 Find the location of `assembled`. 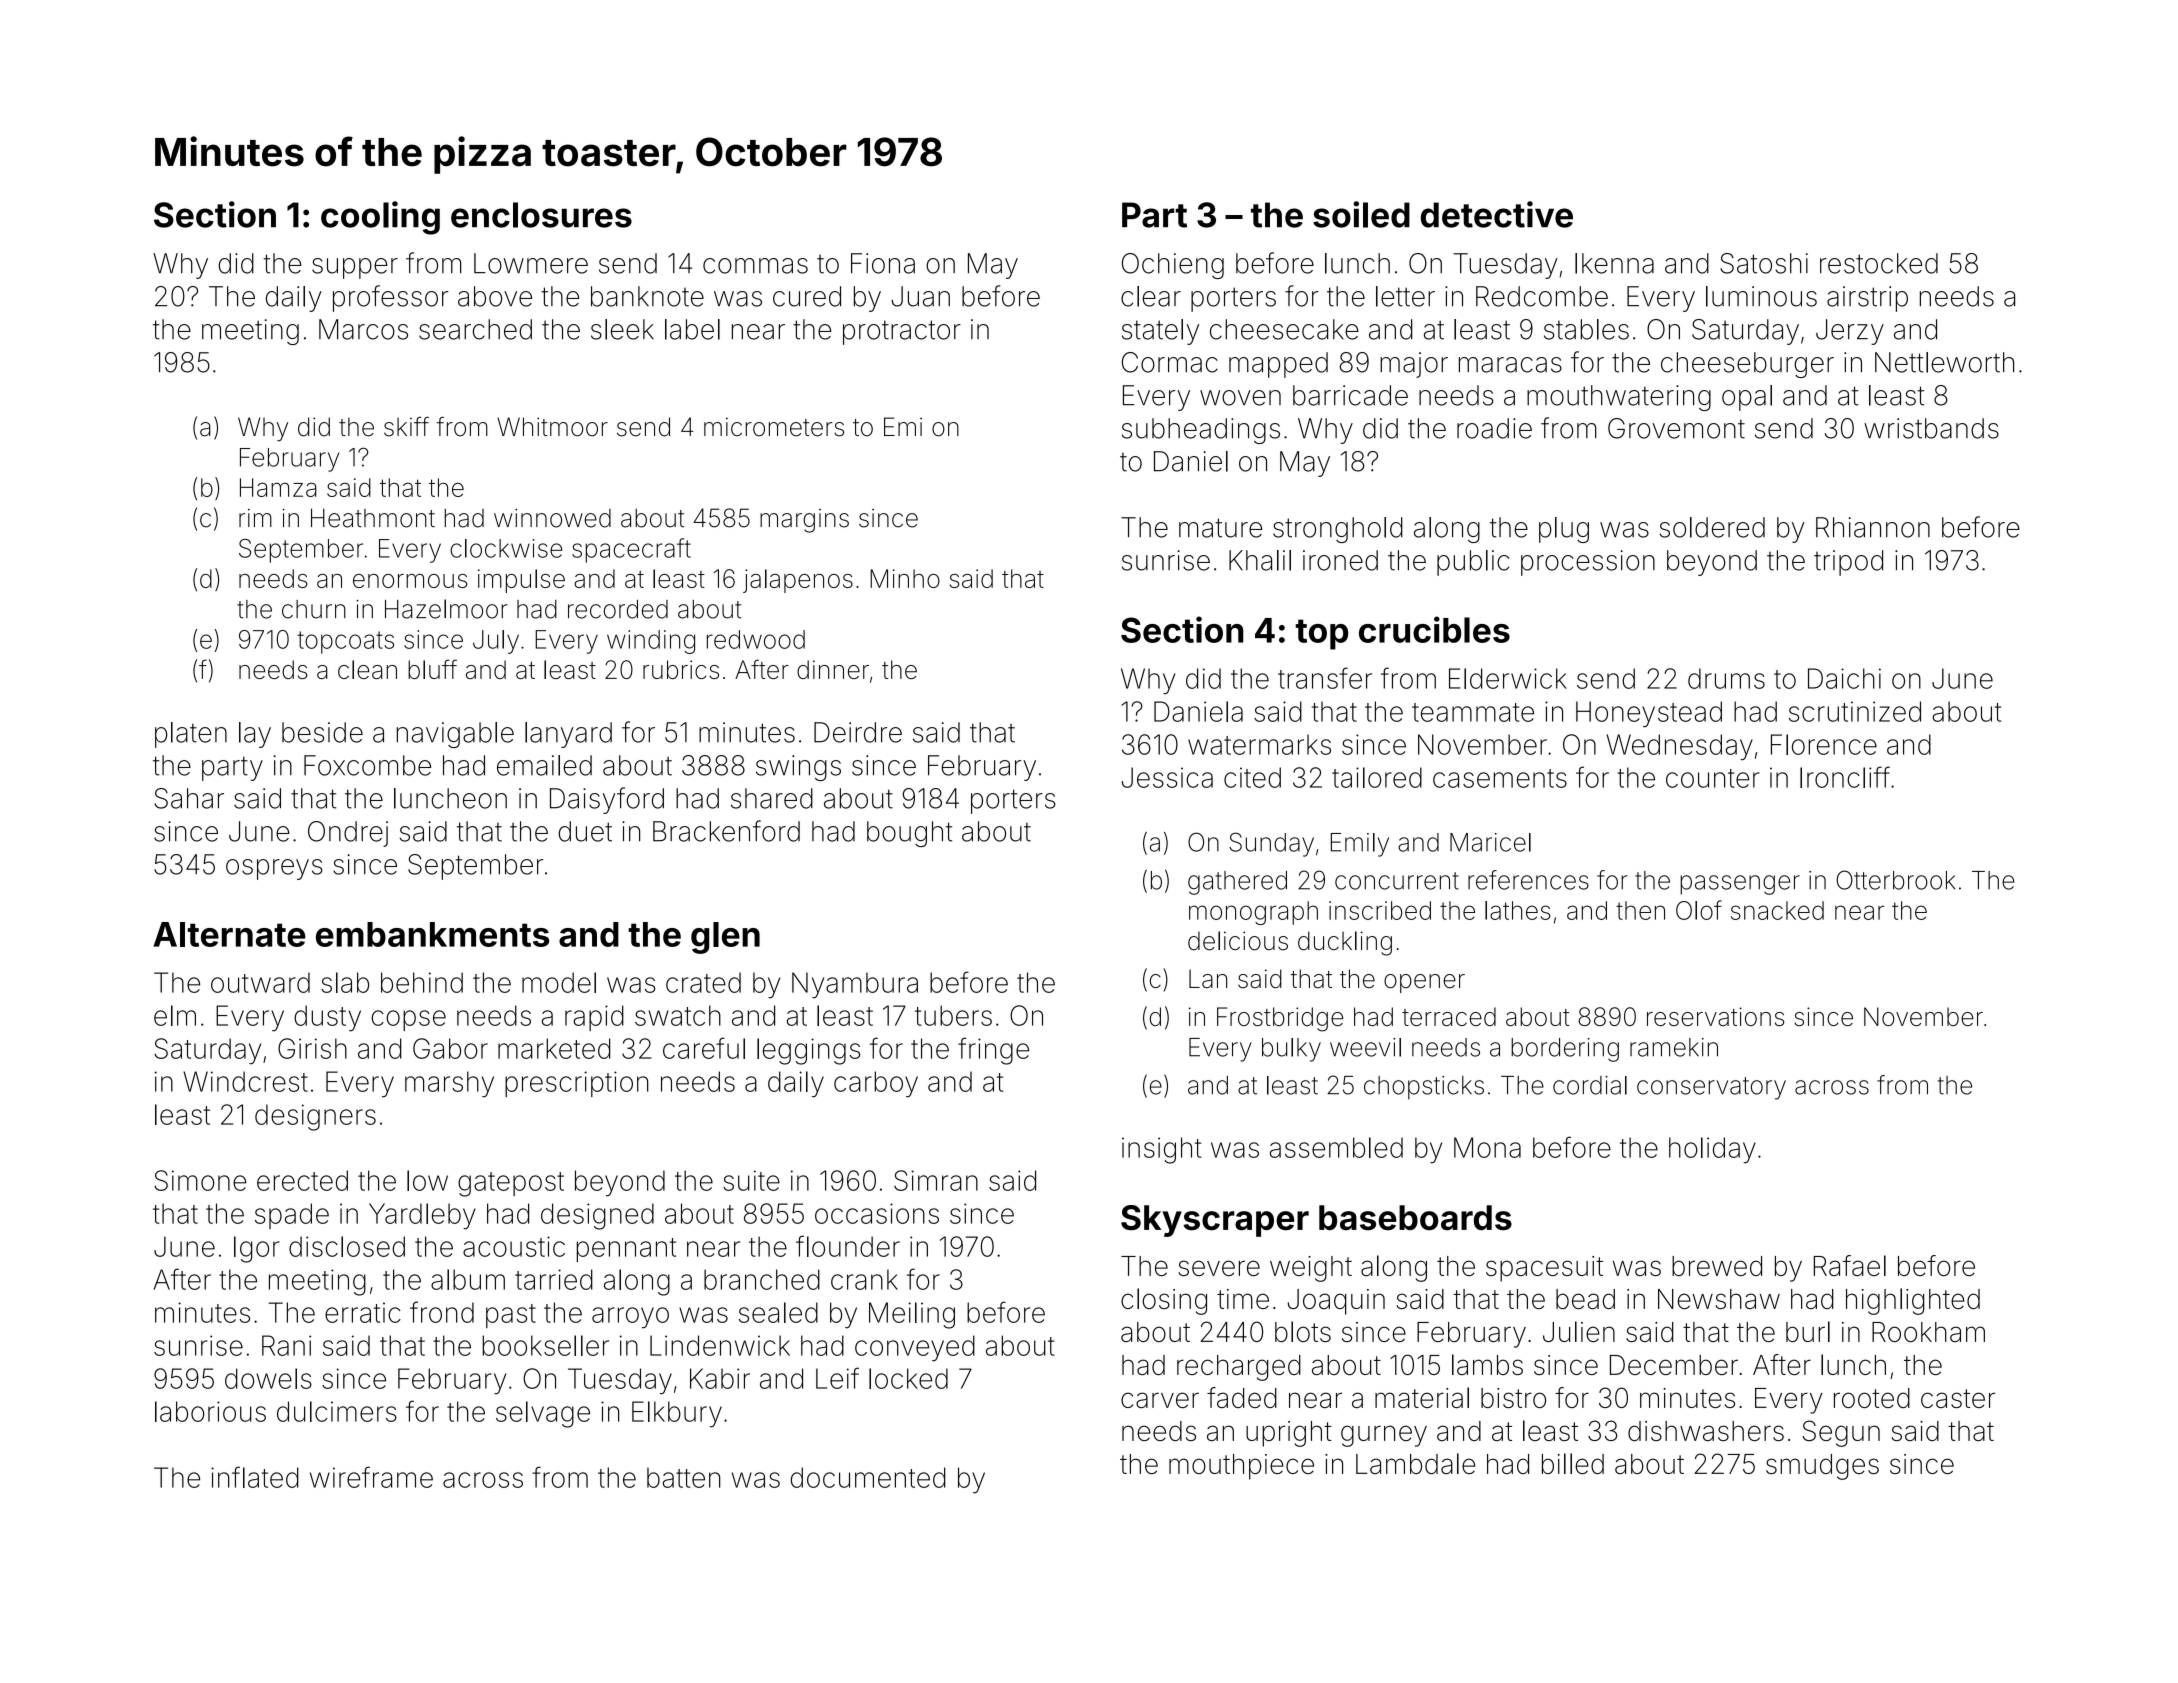

assembled is located at coordinates (1336, 1147).
